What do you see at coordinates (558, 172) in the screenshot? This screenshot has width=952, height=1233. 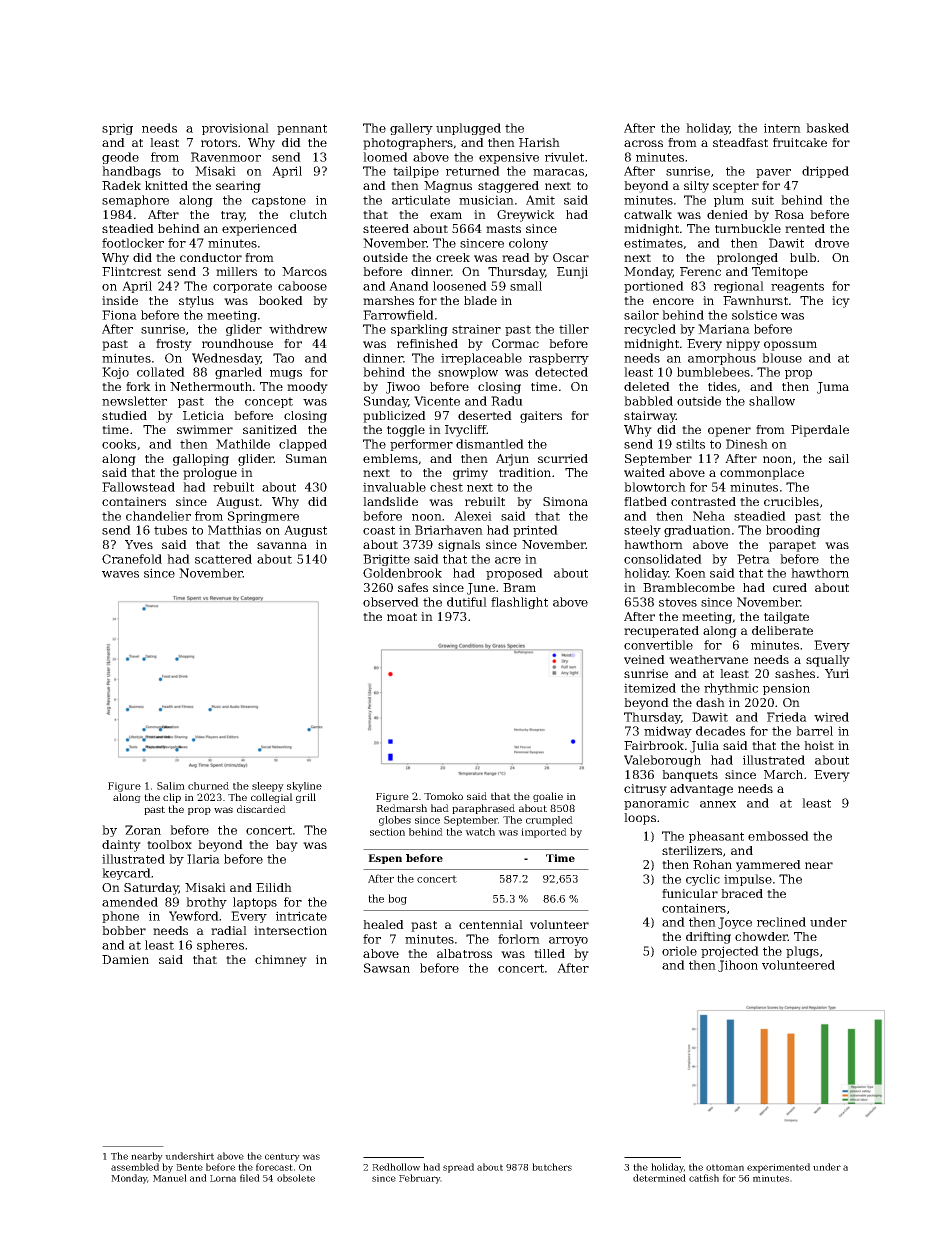 I see `maracas` at bounding box center [558, 172].
